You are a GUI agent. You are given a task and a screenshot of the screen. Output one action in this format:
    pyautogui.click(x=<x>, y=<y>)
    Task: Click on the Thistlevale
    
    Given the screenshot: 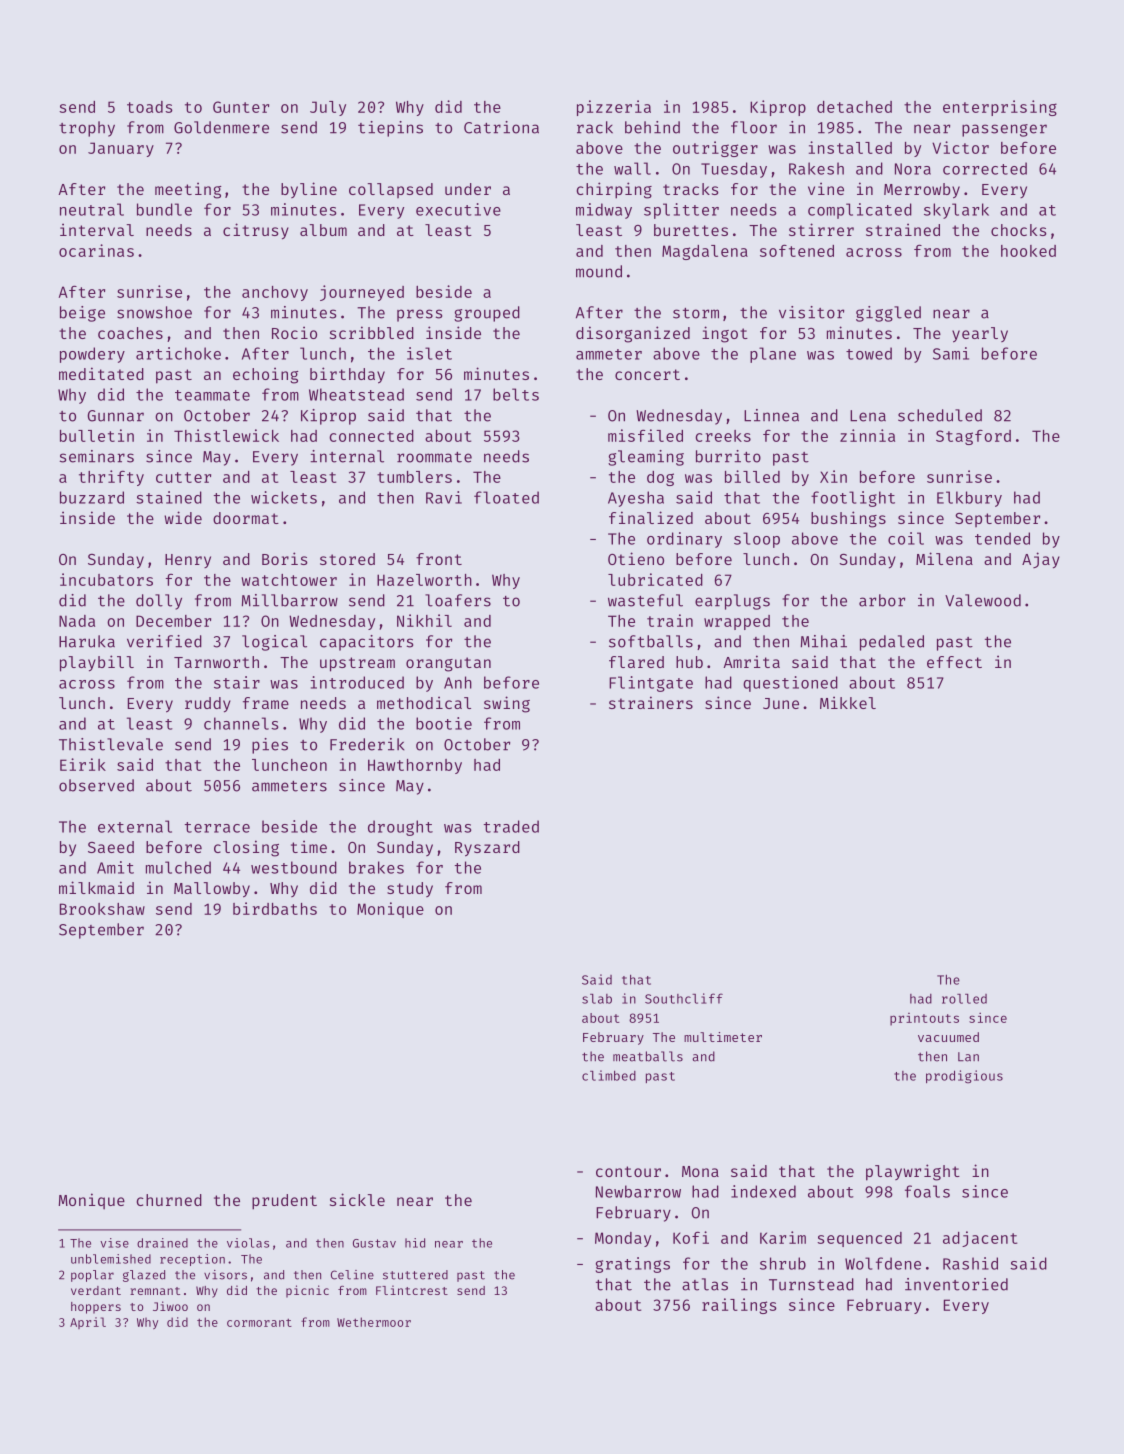 What is the action you would take?
    pyautogui.click(x=111, y=744)
